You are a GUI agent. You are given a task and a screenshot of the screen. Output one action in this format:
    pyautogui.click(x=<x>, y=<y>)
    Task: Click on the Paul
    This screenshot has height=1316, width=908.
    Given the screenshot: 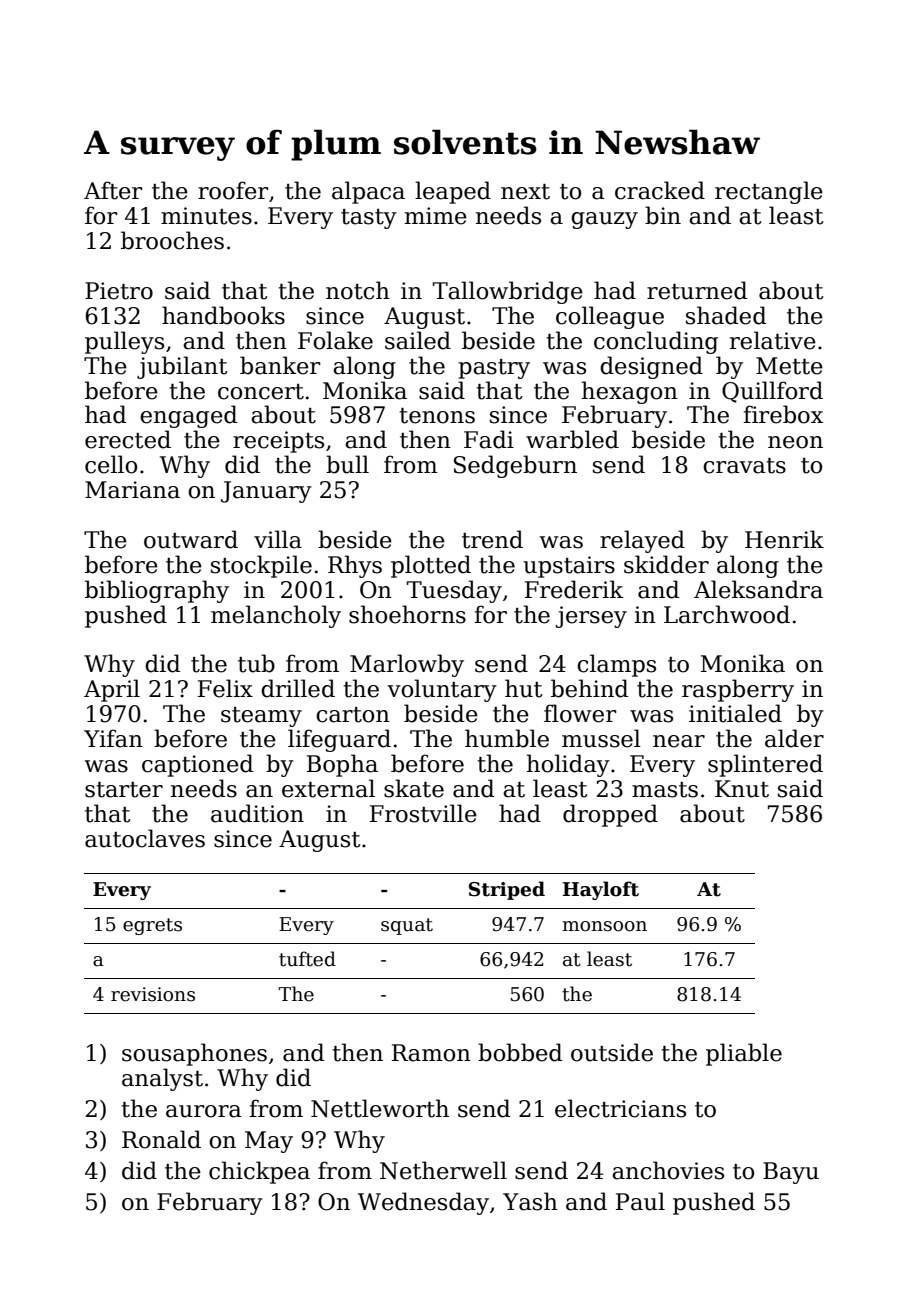 What is the action you would take?
    pyautogui.click(x=640, y=1201)
